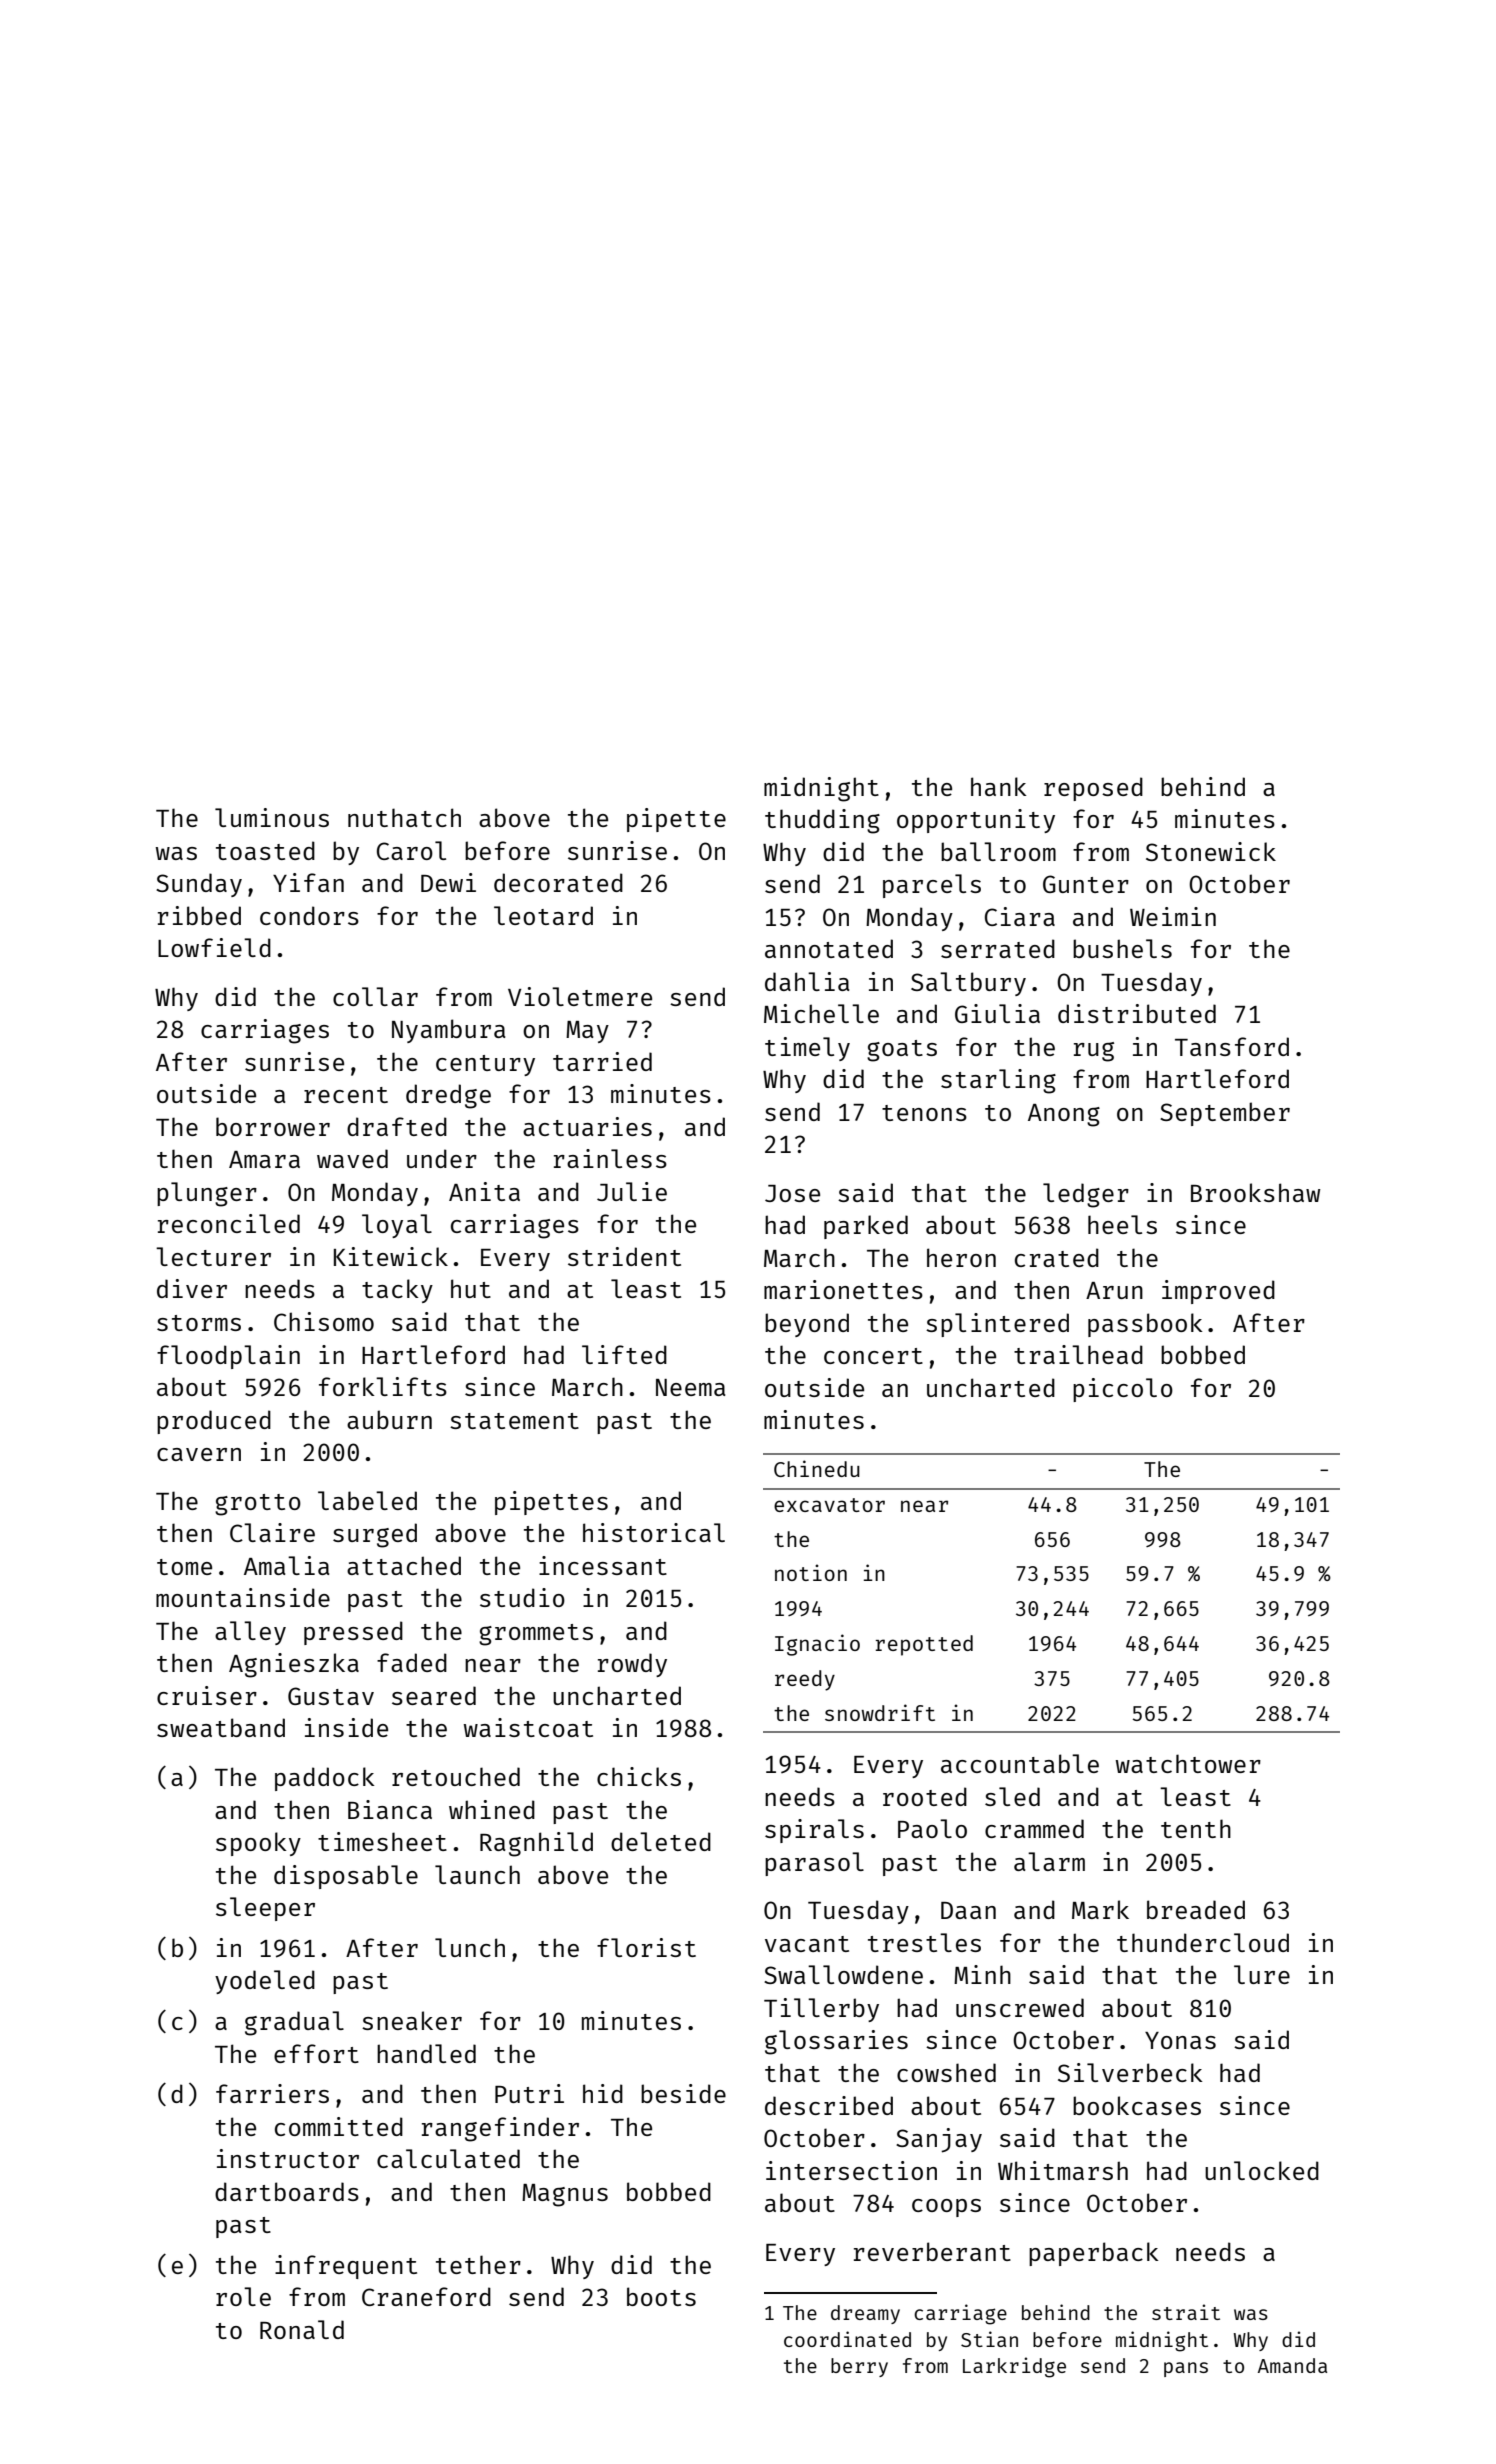 Image resolution: width=1496 pixels, height=2464 pixels. I want to click on annotated, so click(829, 948).
